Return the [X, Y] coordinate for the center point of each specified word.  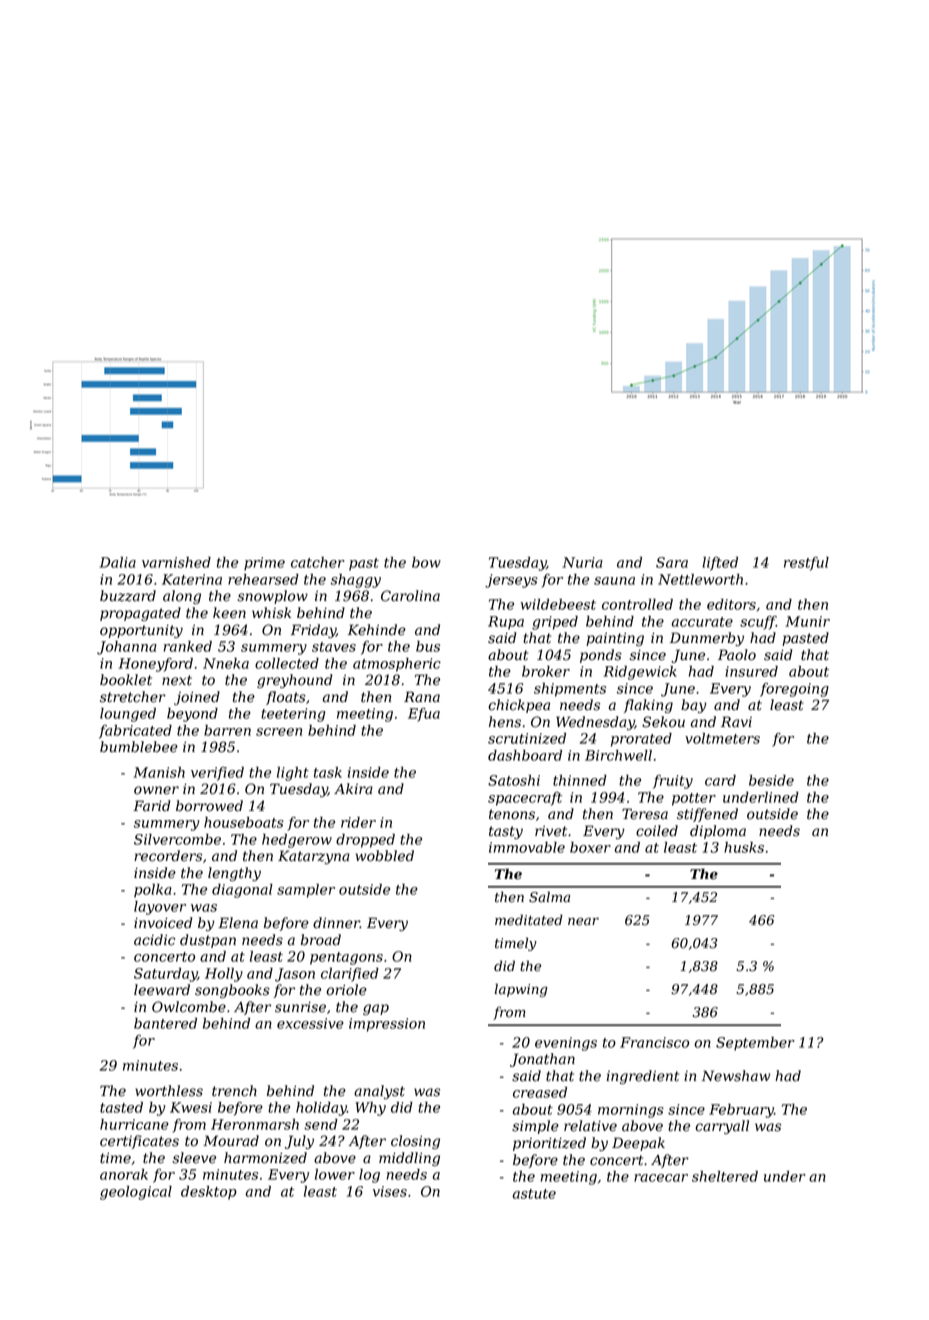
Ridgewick [640, 673]
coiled [657, 831]
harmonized [265, 1158]
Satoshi [514, 780]
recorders [168, 856]
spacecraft [525, 799]
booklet [126, 680]
